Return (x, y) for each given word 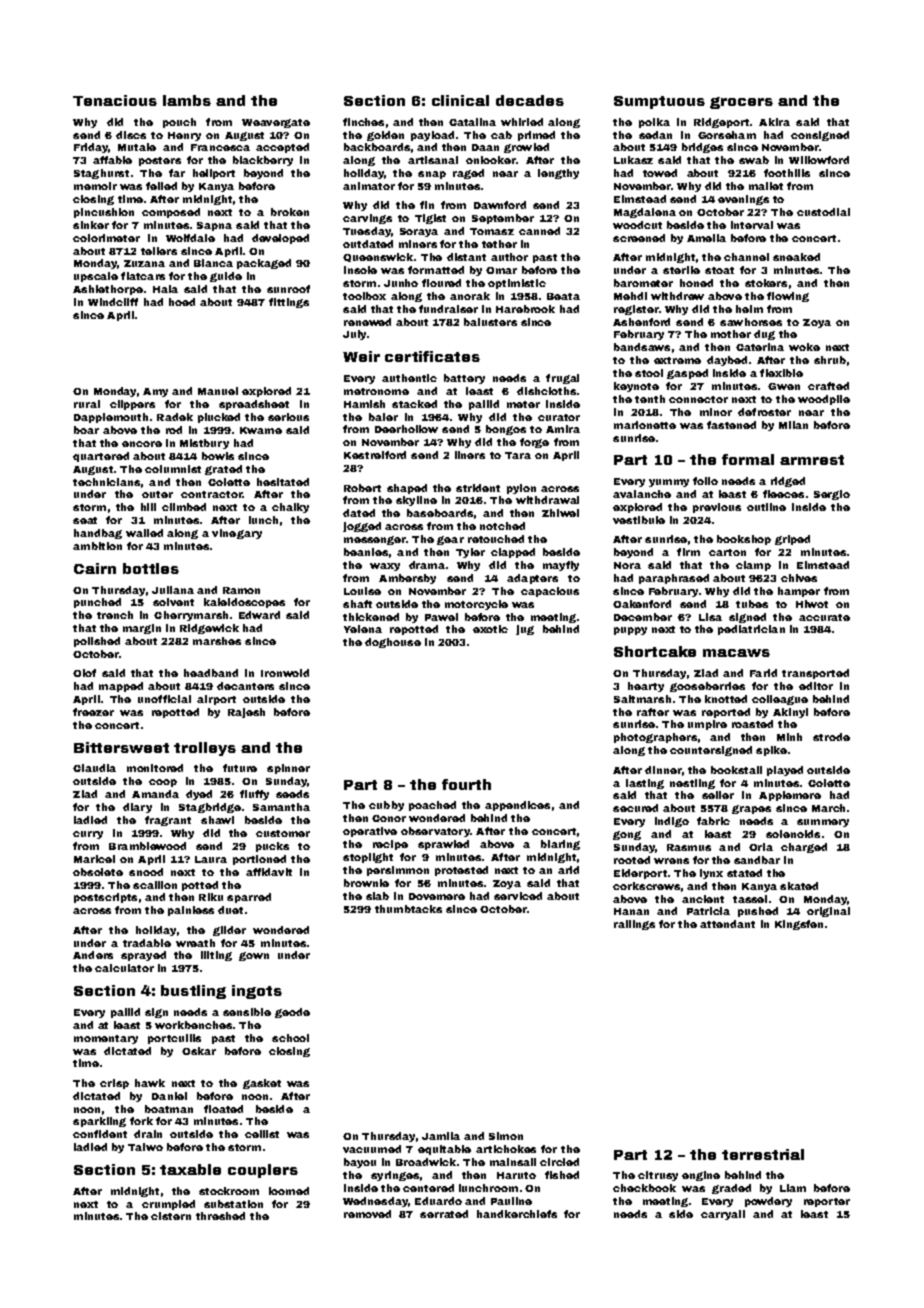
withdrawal (547, 500)
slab (377, 896)
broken (290, 212)
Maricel (94, 859)
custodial (823, 212)
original (828, 912)
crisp (114, 1084)
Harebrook (525, 309)
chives (799, 578)
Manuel (218, 391)
